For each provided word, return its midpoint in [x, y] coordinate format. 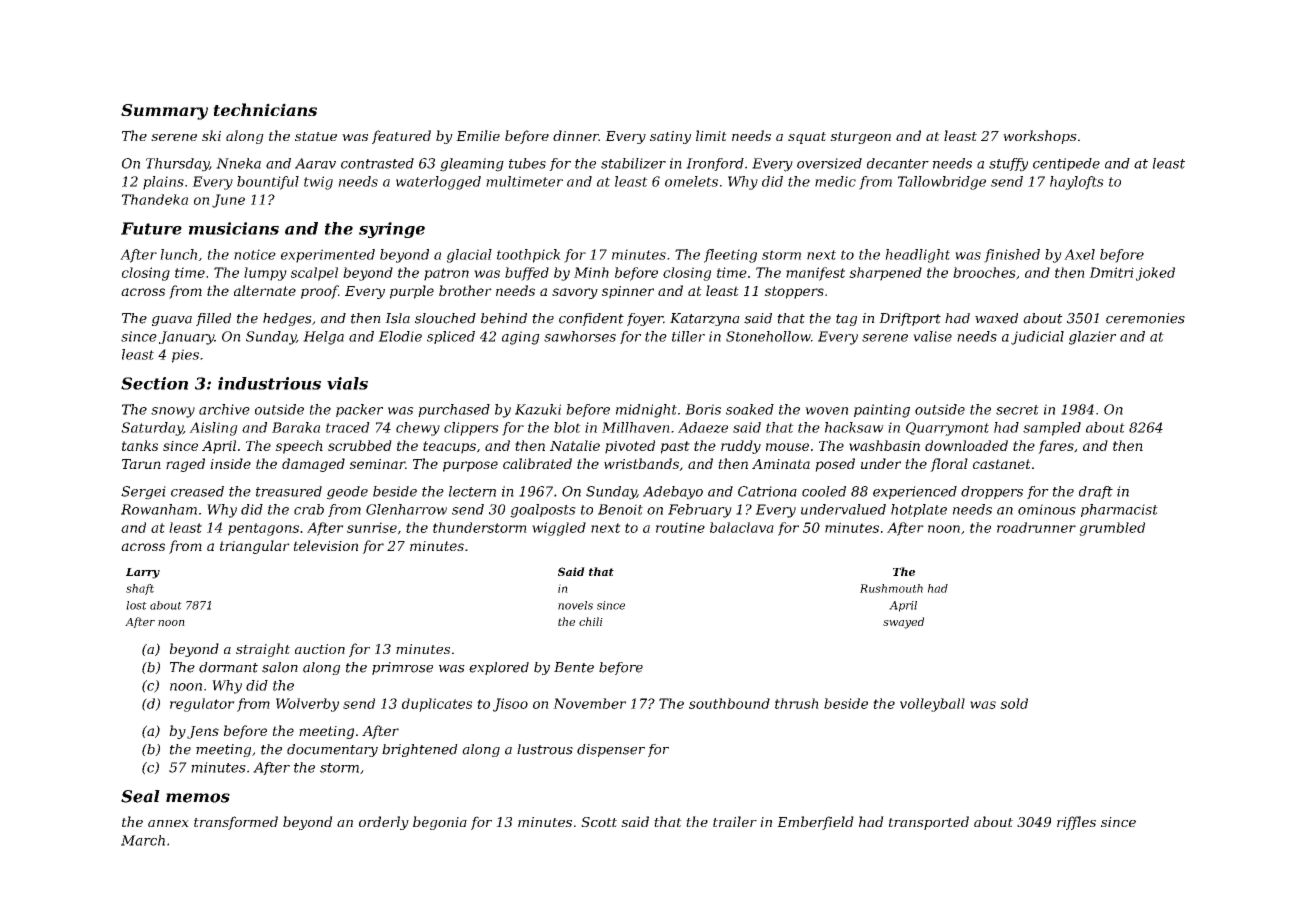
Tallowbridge [942, 183]
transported [929, 823]
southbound [729, 703]
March [143, 840]
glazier [1092, 338]
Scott [599, 822]
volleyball [932, 705]
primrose [402, 668]
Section [154, 383]
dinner [576, 135]
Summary [164, 112]
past [675, 447]
